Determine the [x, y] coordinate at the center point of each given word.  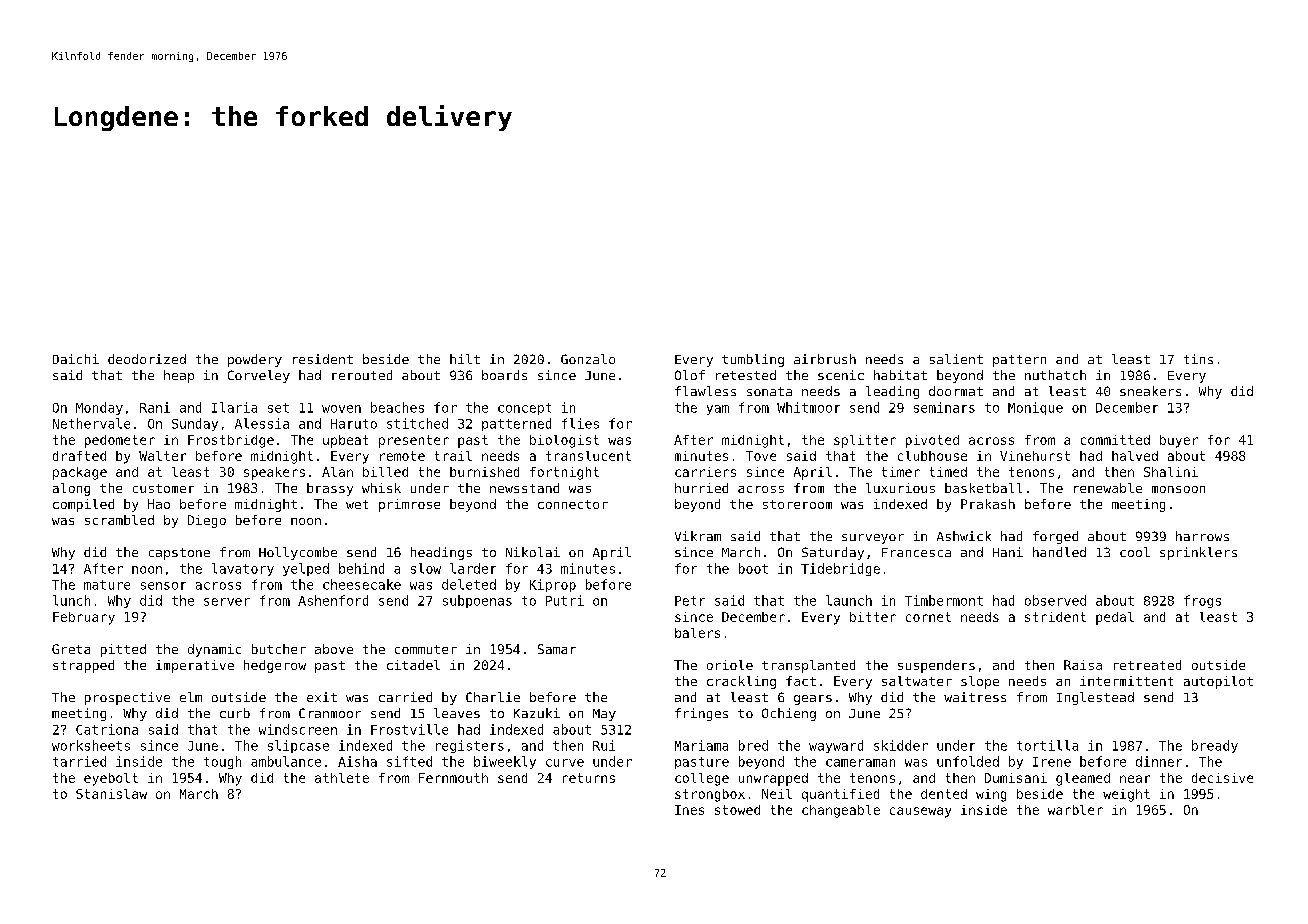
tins [1198, 359]
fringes [701, 714]
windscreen [298, 729]
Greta [71, 649]
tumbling [753, 360]
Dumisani [1016, 778]
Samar [557, 649]
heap [179, 376]
